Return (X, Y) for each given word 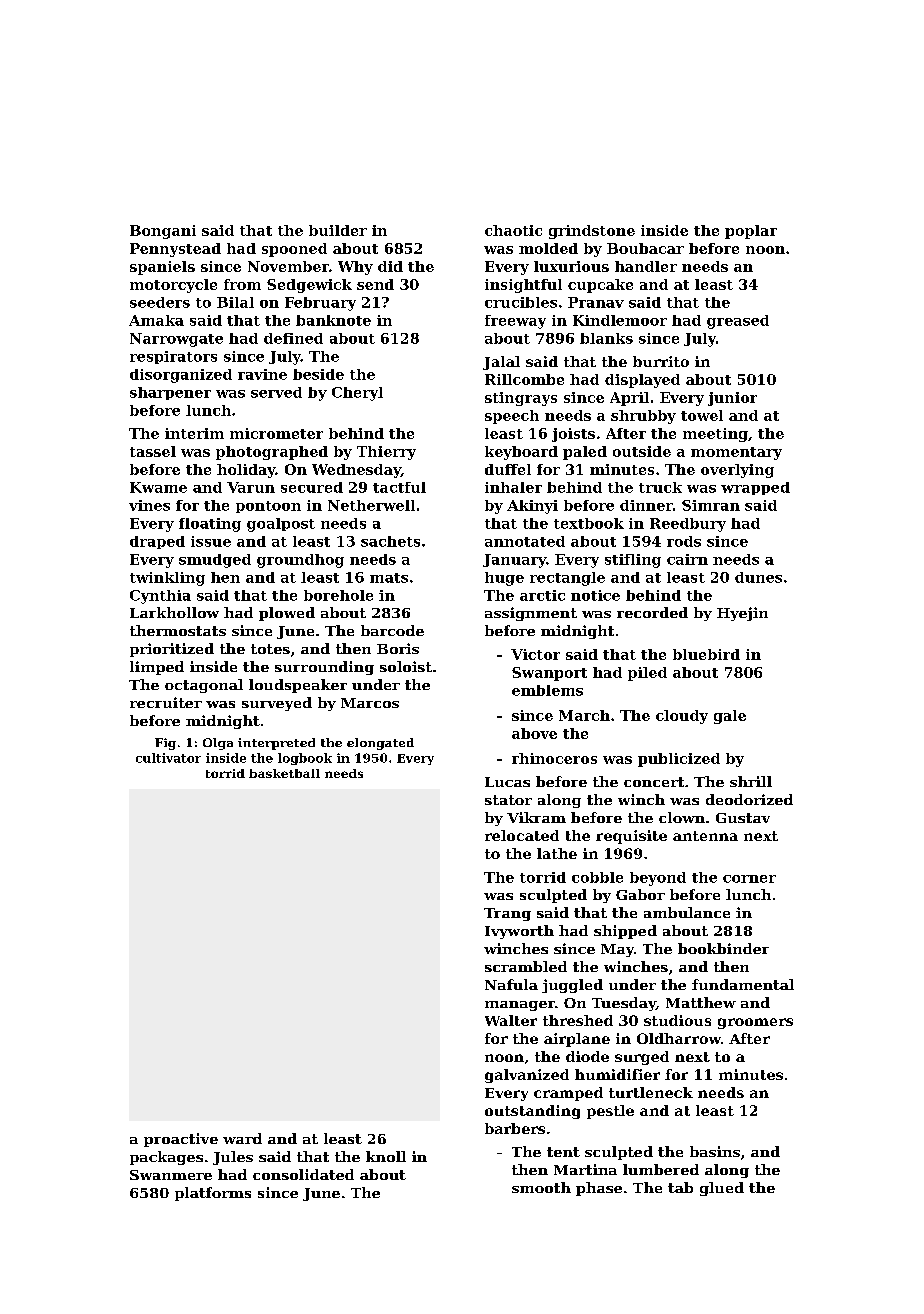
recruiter (166, 702)
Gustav (743, 818)
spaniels (162, 268)
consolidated (303, 1174)
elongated (380, 744)
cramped (568, 1094)
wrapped (755, 488)
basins (715, 1151)
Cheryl (357, 394)
